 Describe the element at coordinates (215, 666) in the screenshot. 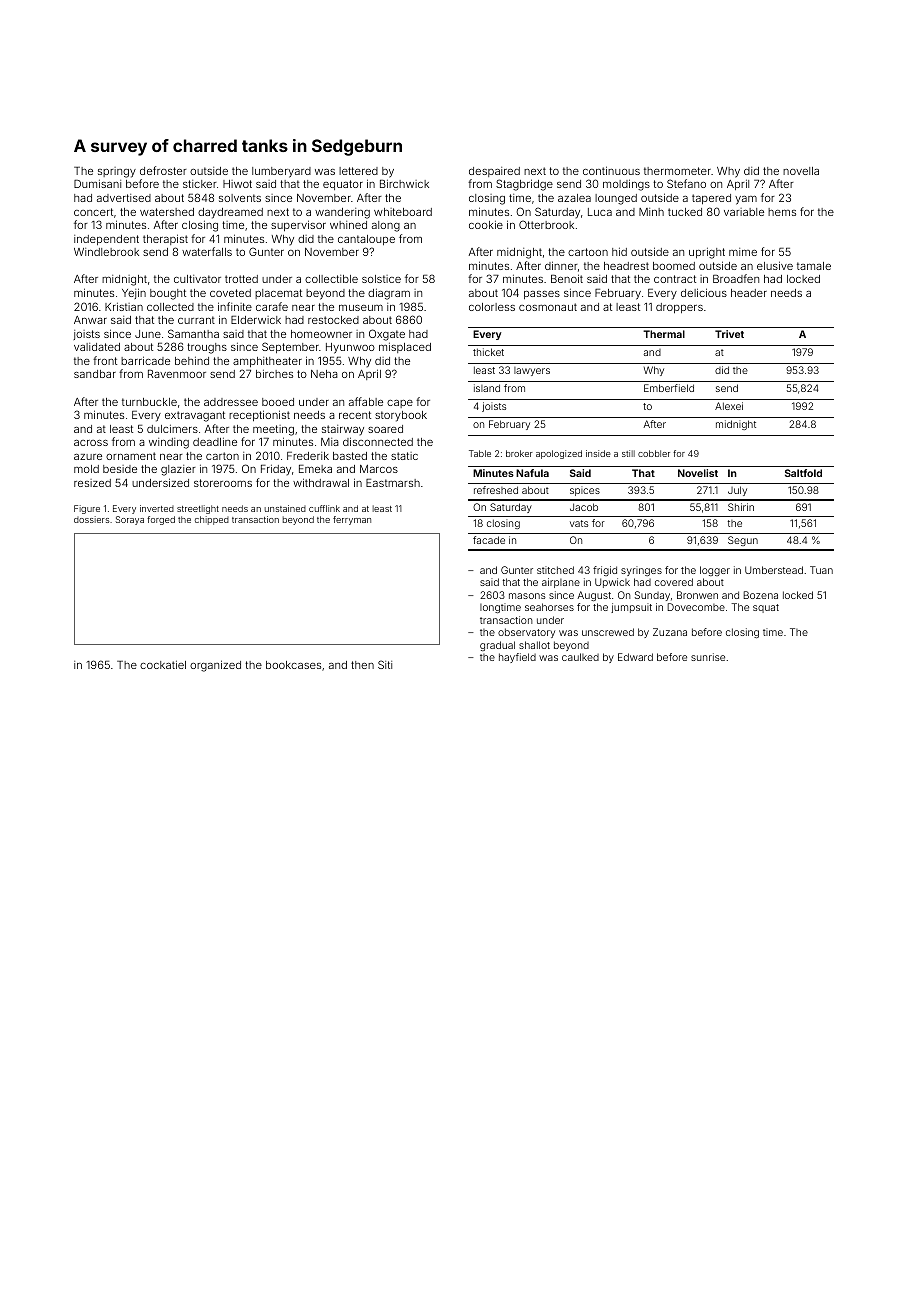

I see `organized` at that location.
